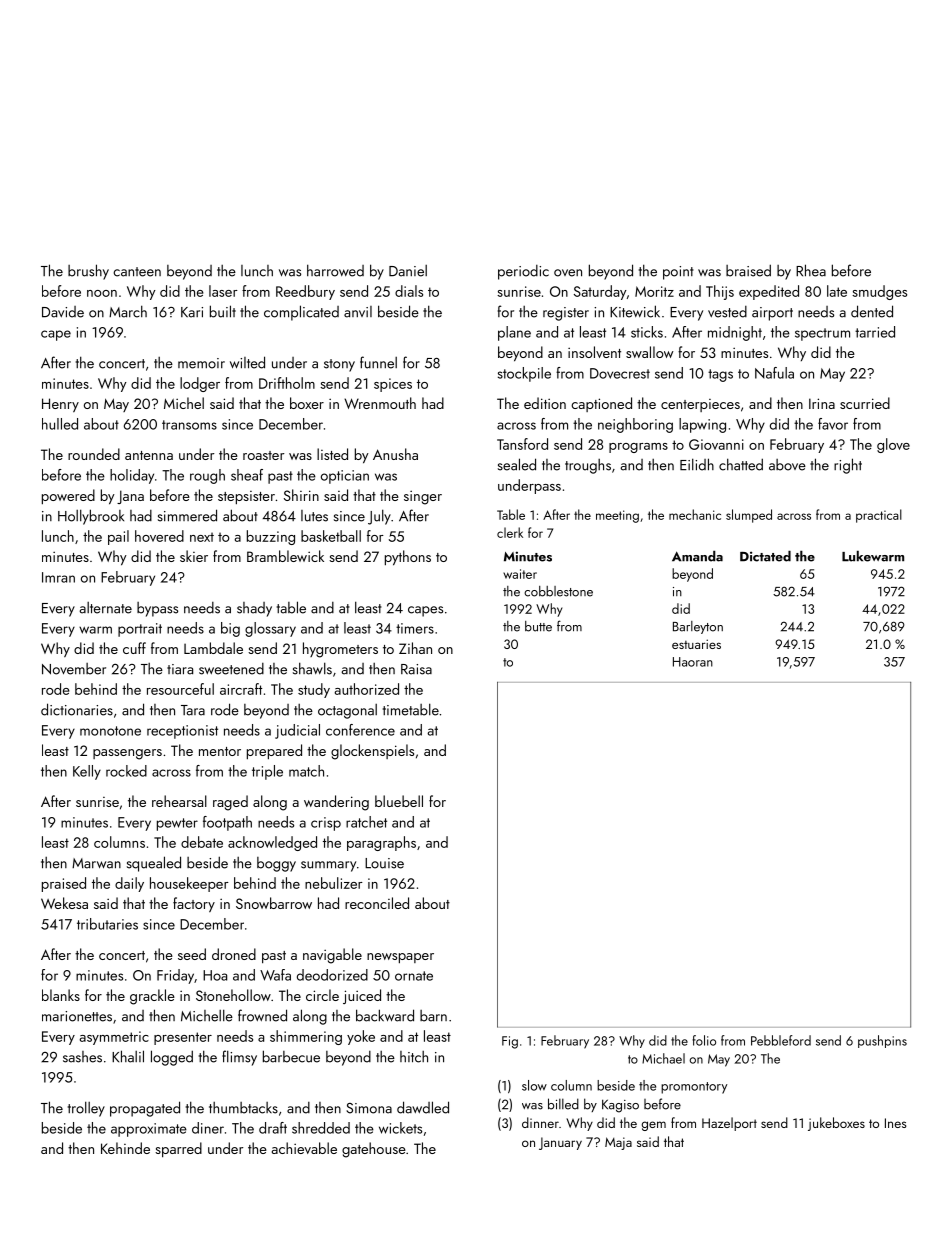 This screenshot has width=952, height=1233. Describe the element at coordinates (678, 273) in the screenshot. I see `point` at that location.
